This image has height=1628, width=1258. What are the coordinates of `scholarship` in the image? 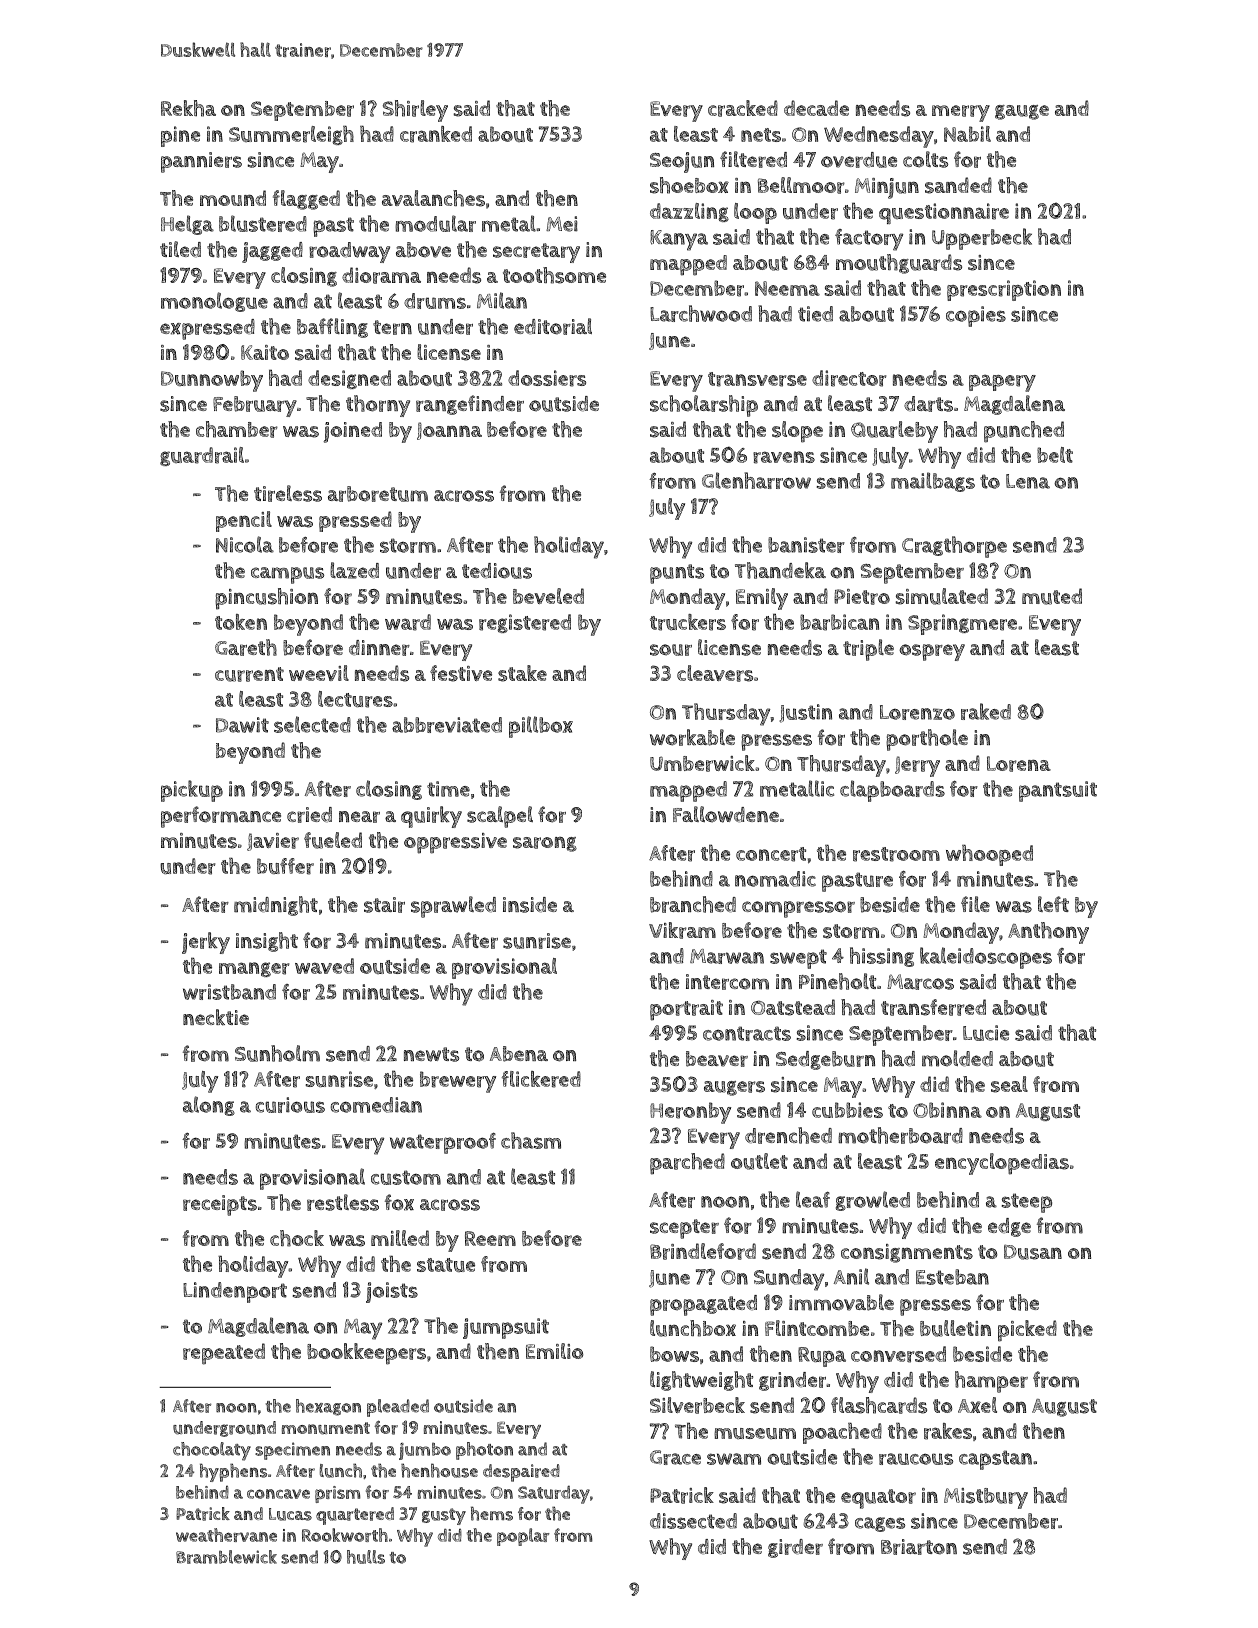 It's located at (704, 406).
